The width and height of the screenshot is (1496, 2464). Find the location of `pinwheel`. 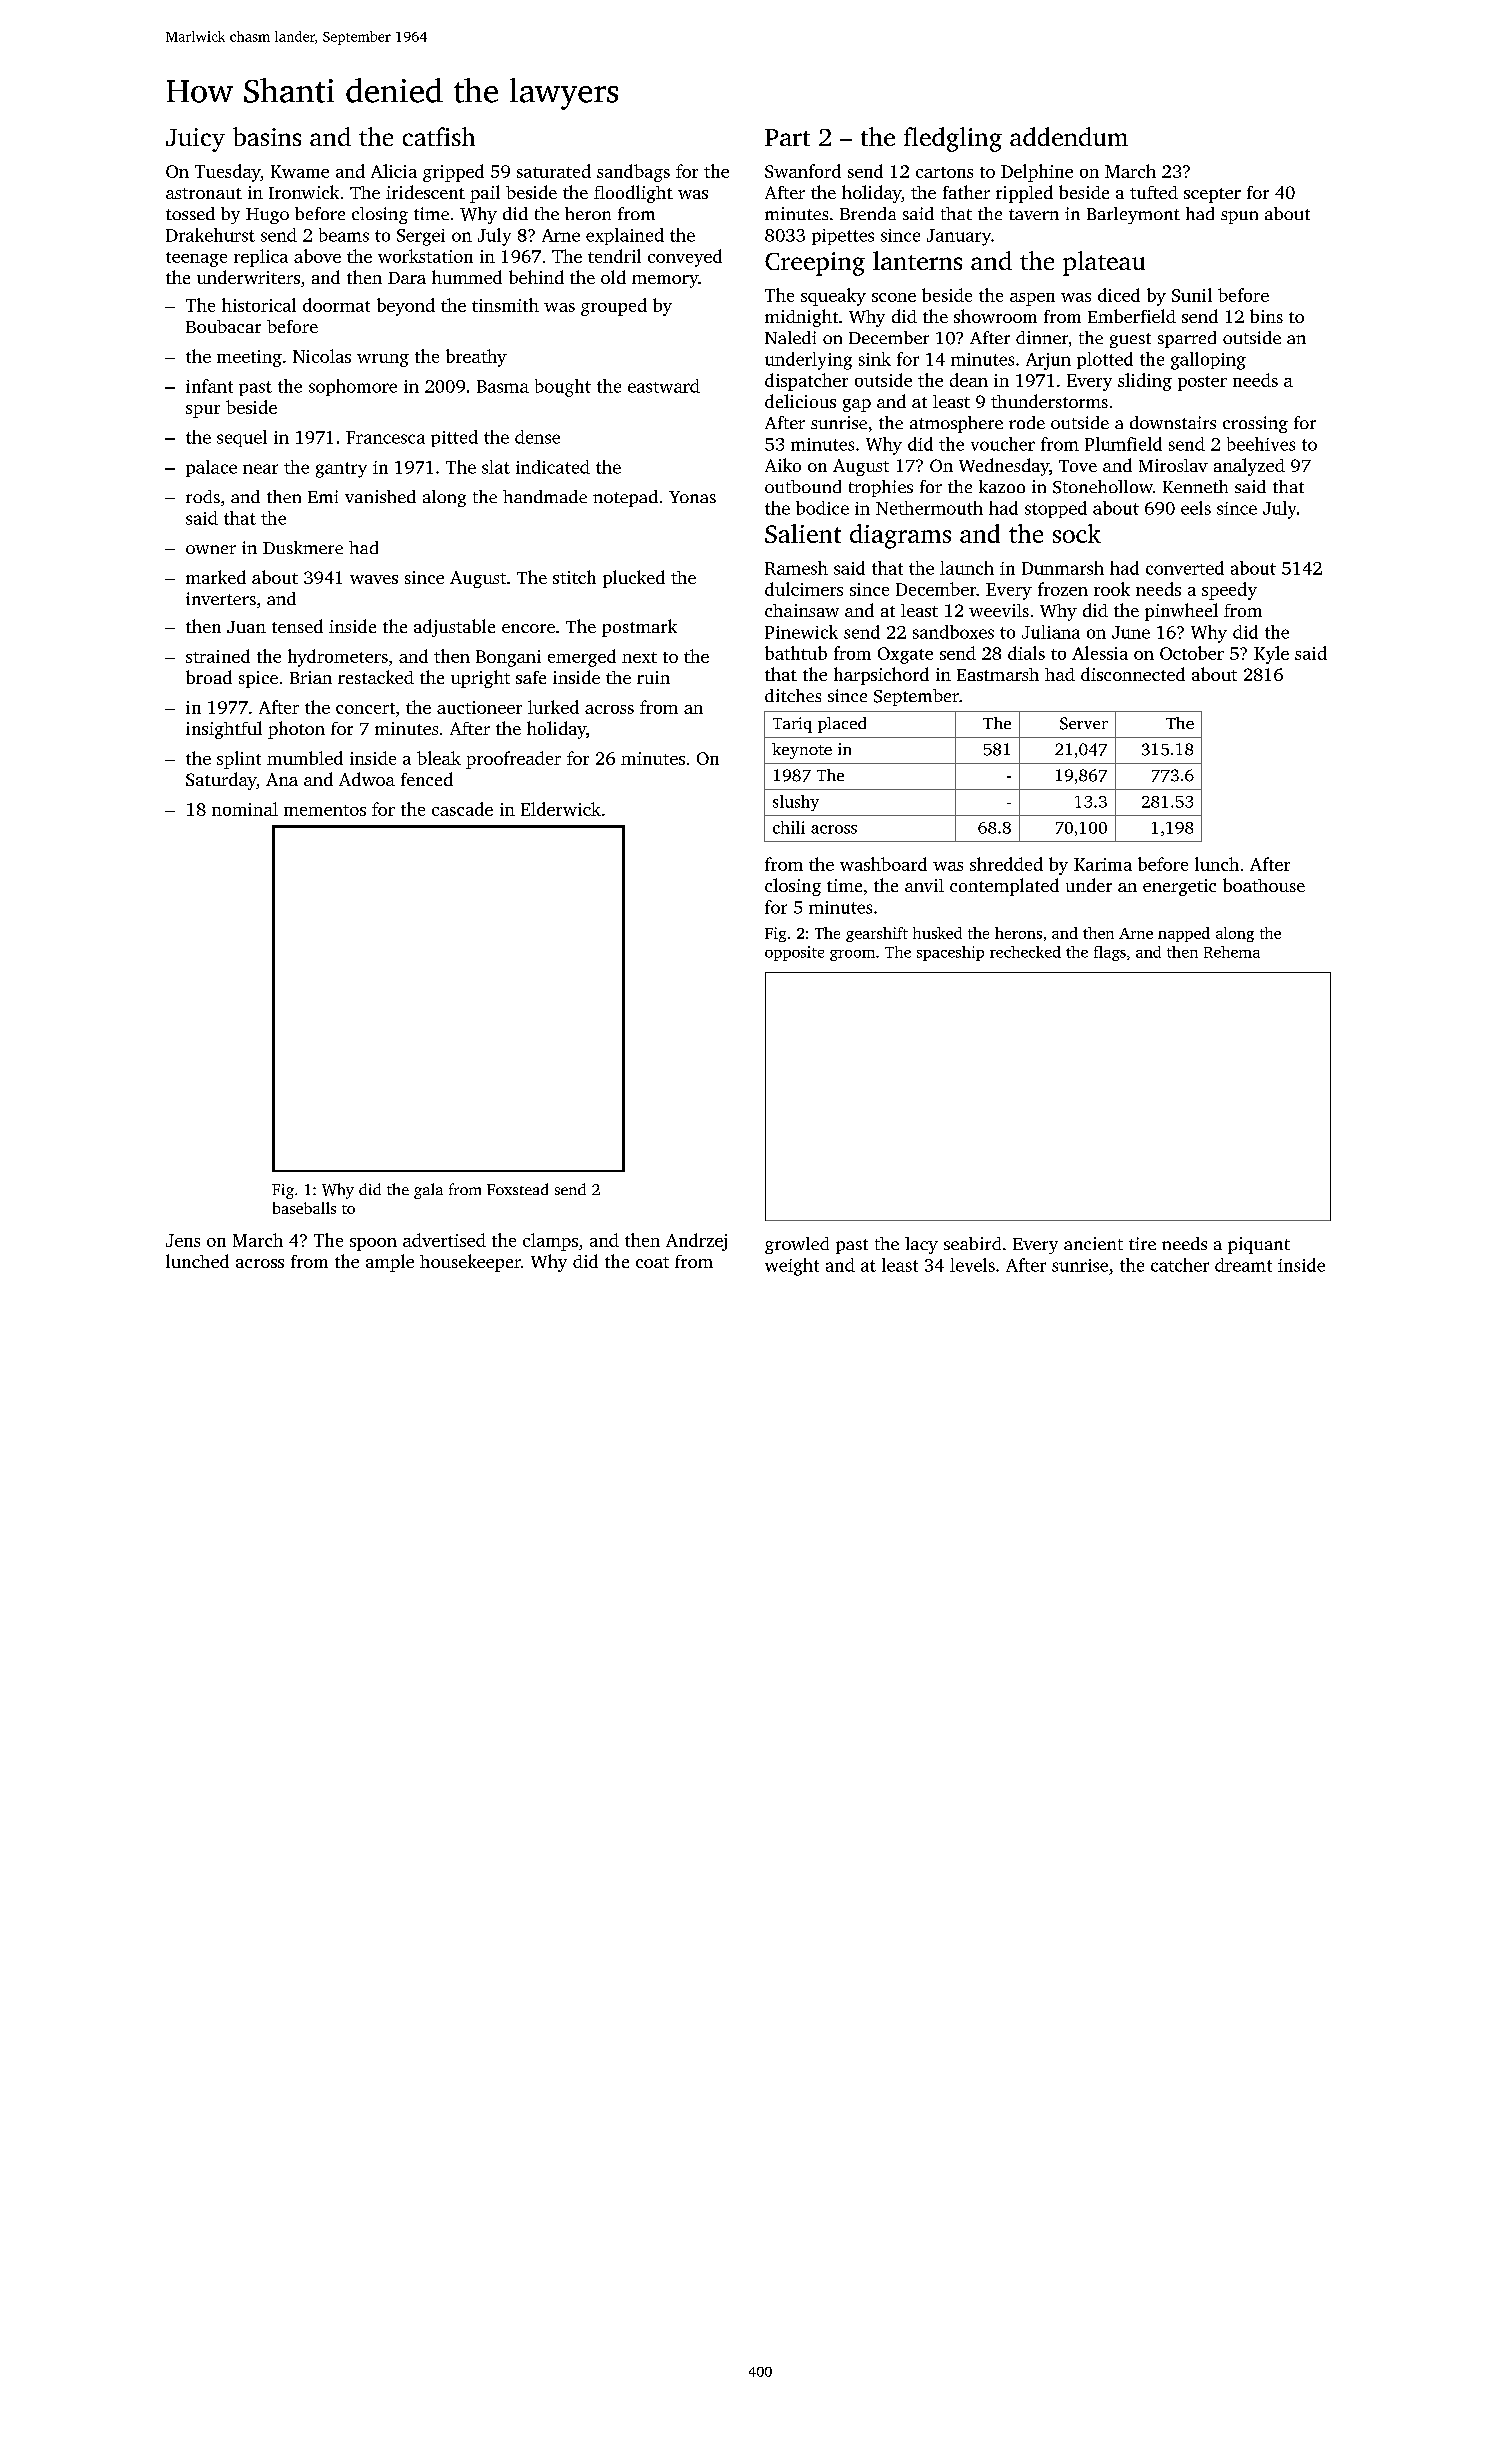

pinwheel is located at coordinates (1181, 612).
